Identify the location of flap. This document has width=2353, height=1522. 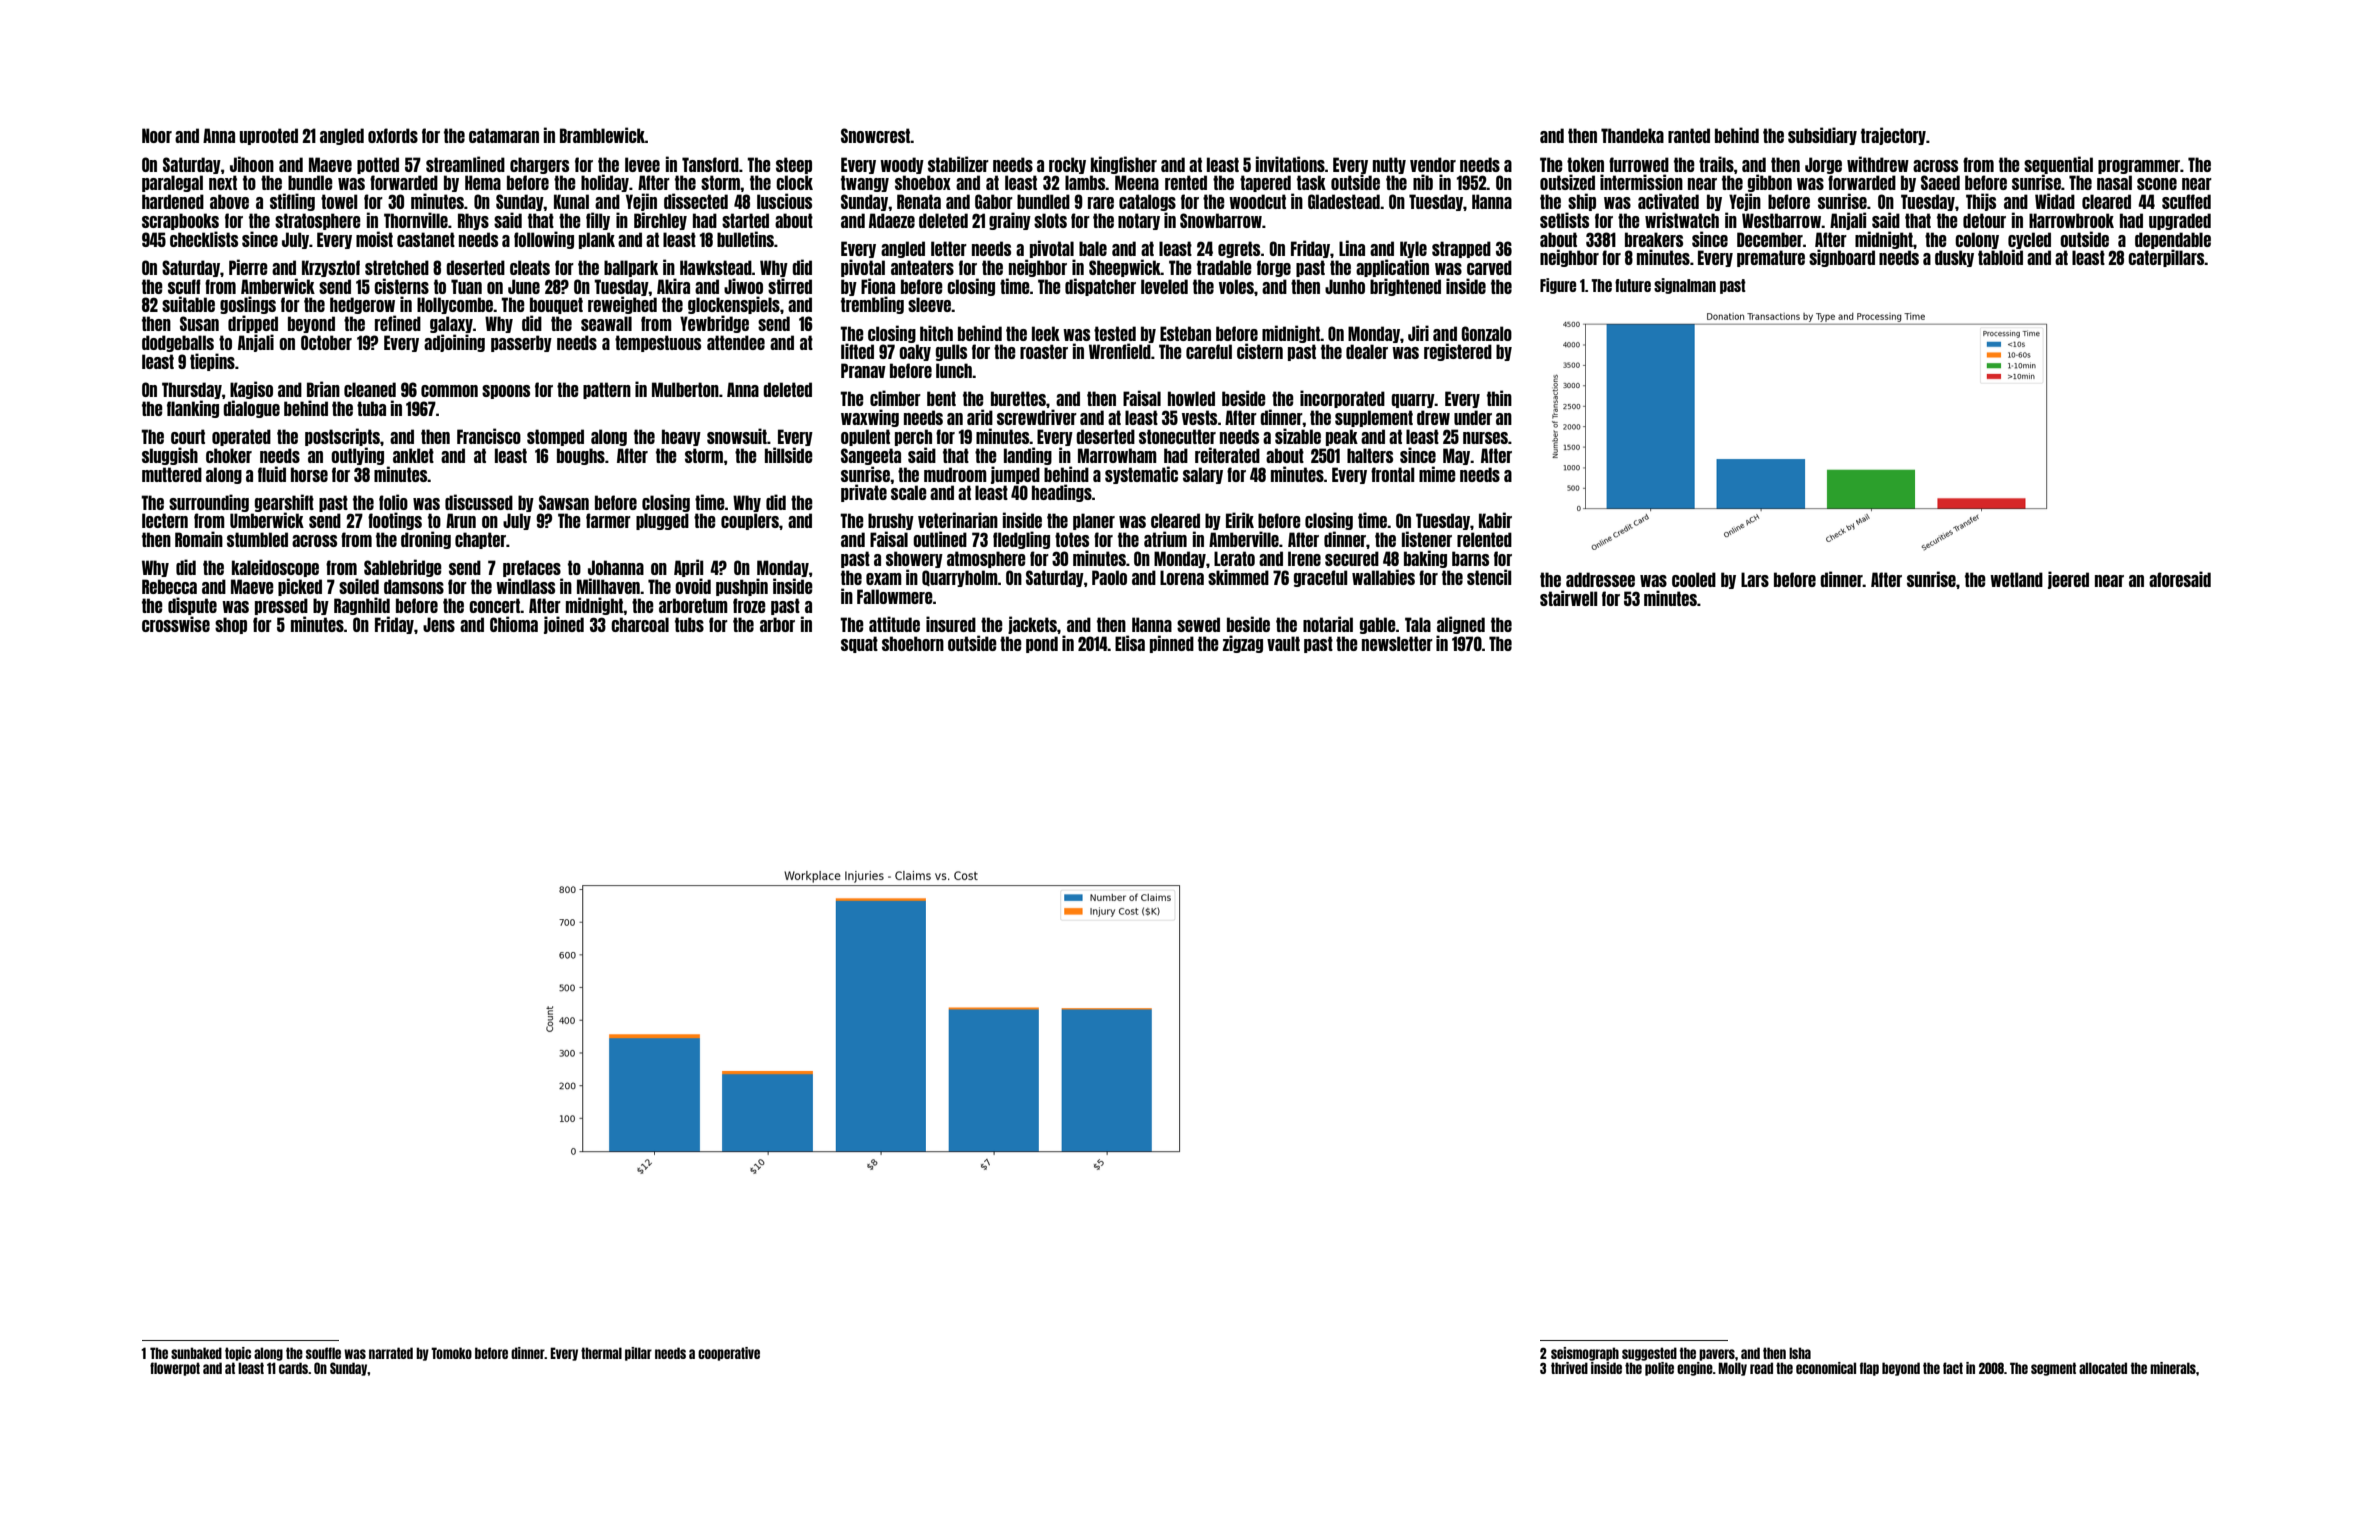
(1869, 1369).
